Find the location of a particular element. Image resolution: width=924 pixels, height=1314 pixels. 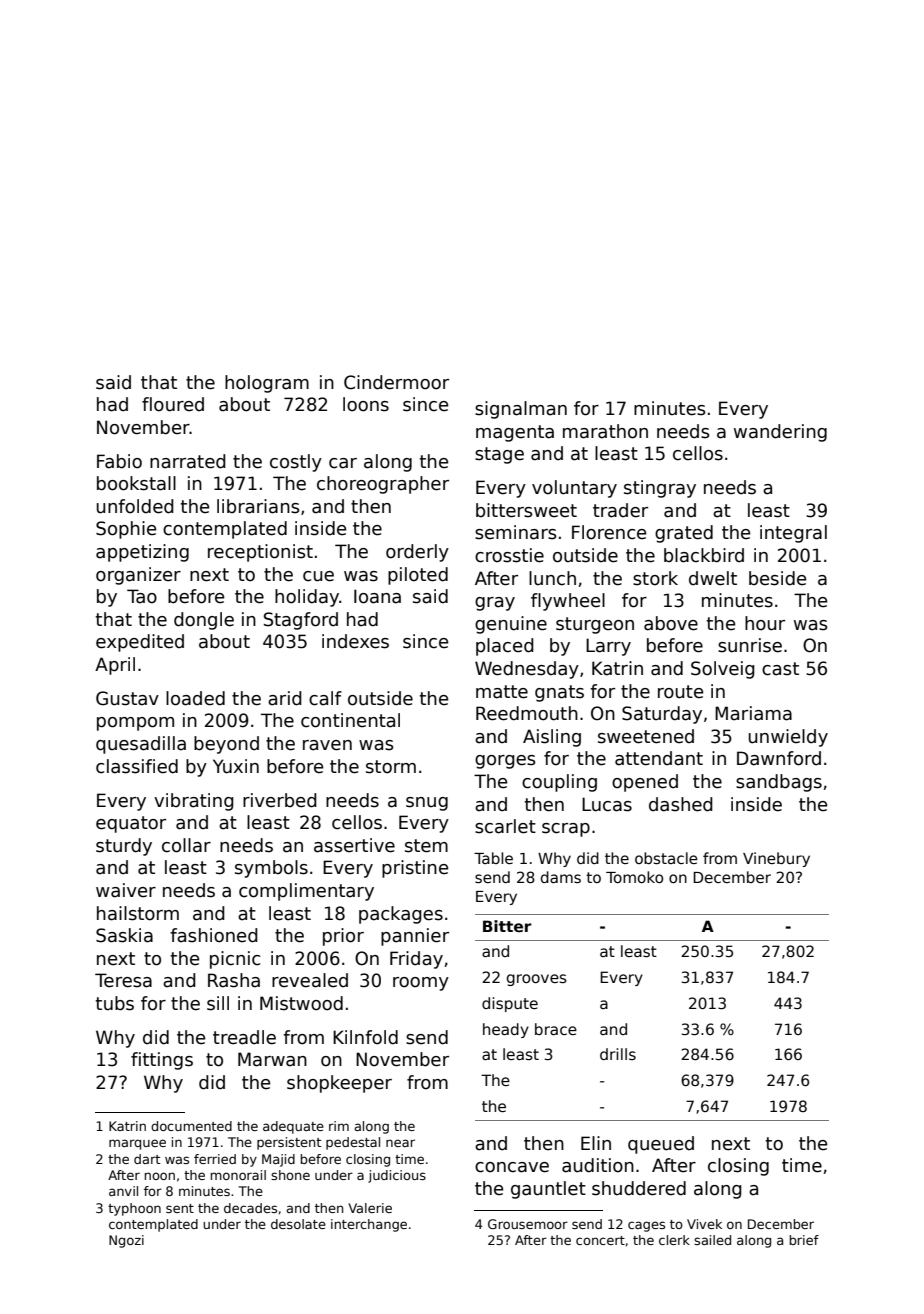

brace is located at coordinates (556, 1029).
